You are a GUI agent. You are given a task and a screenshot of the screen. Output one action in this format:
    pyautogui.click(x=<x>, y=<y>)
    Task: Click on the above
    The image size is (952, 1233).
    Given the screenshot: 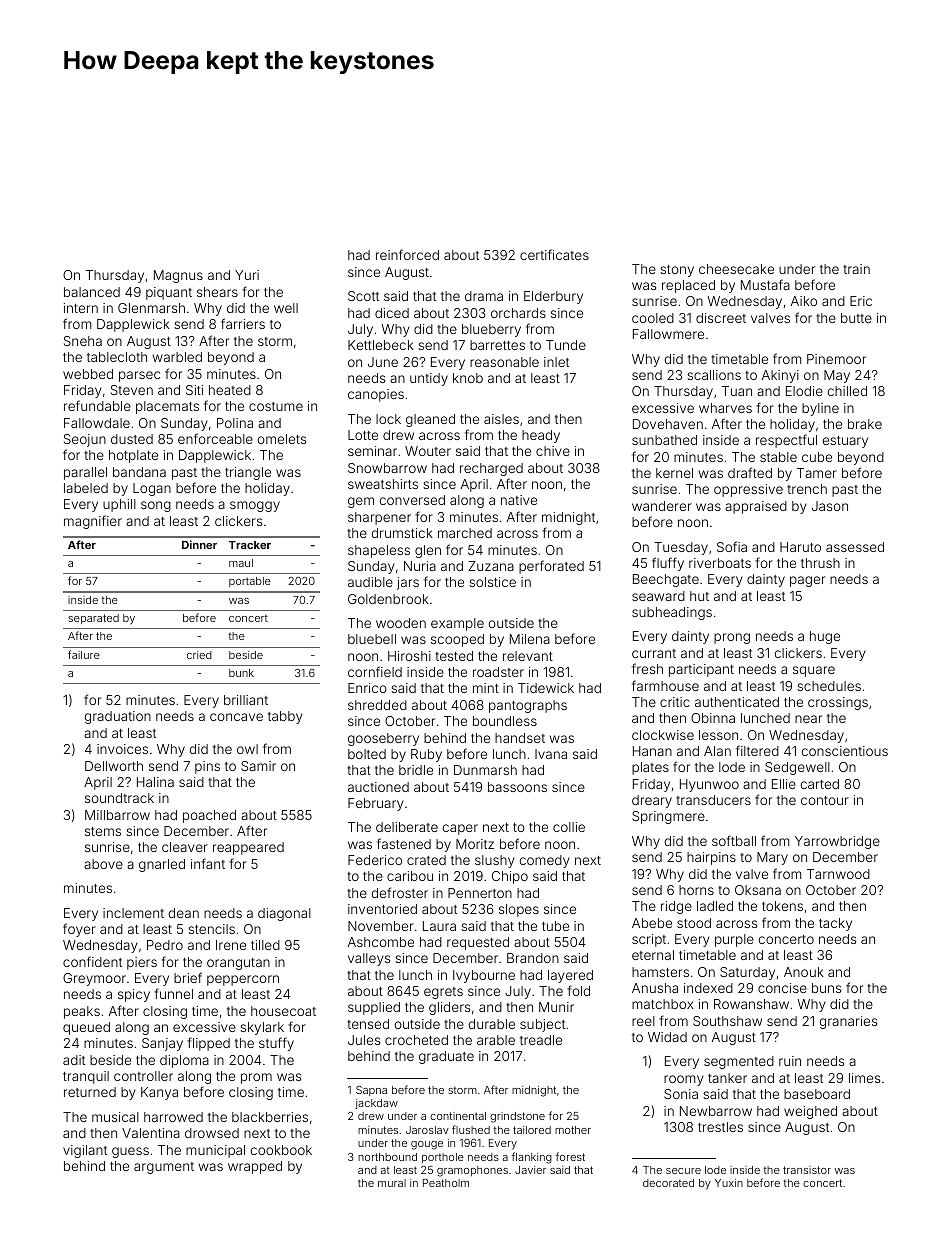 What is the action you would take?
    pyautogui.click(x=103, y=864)
